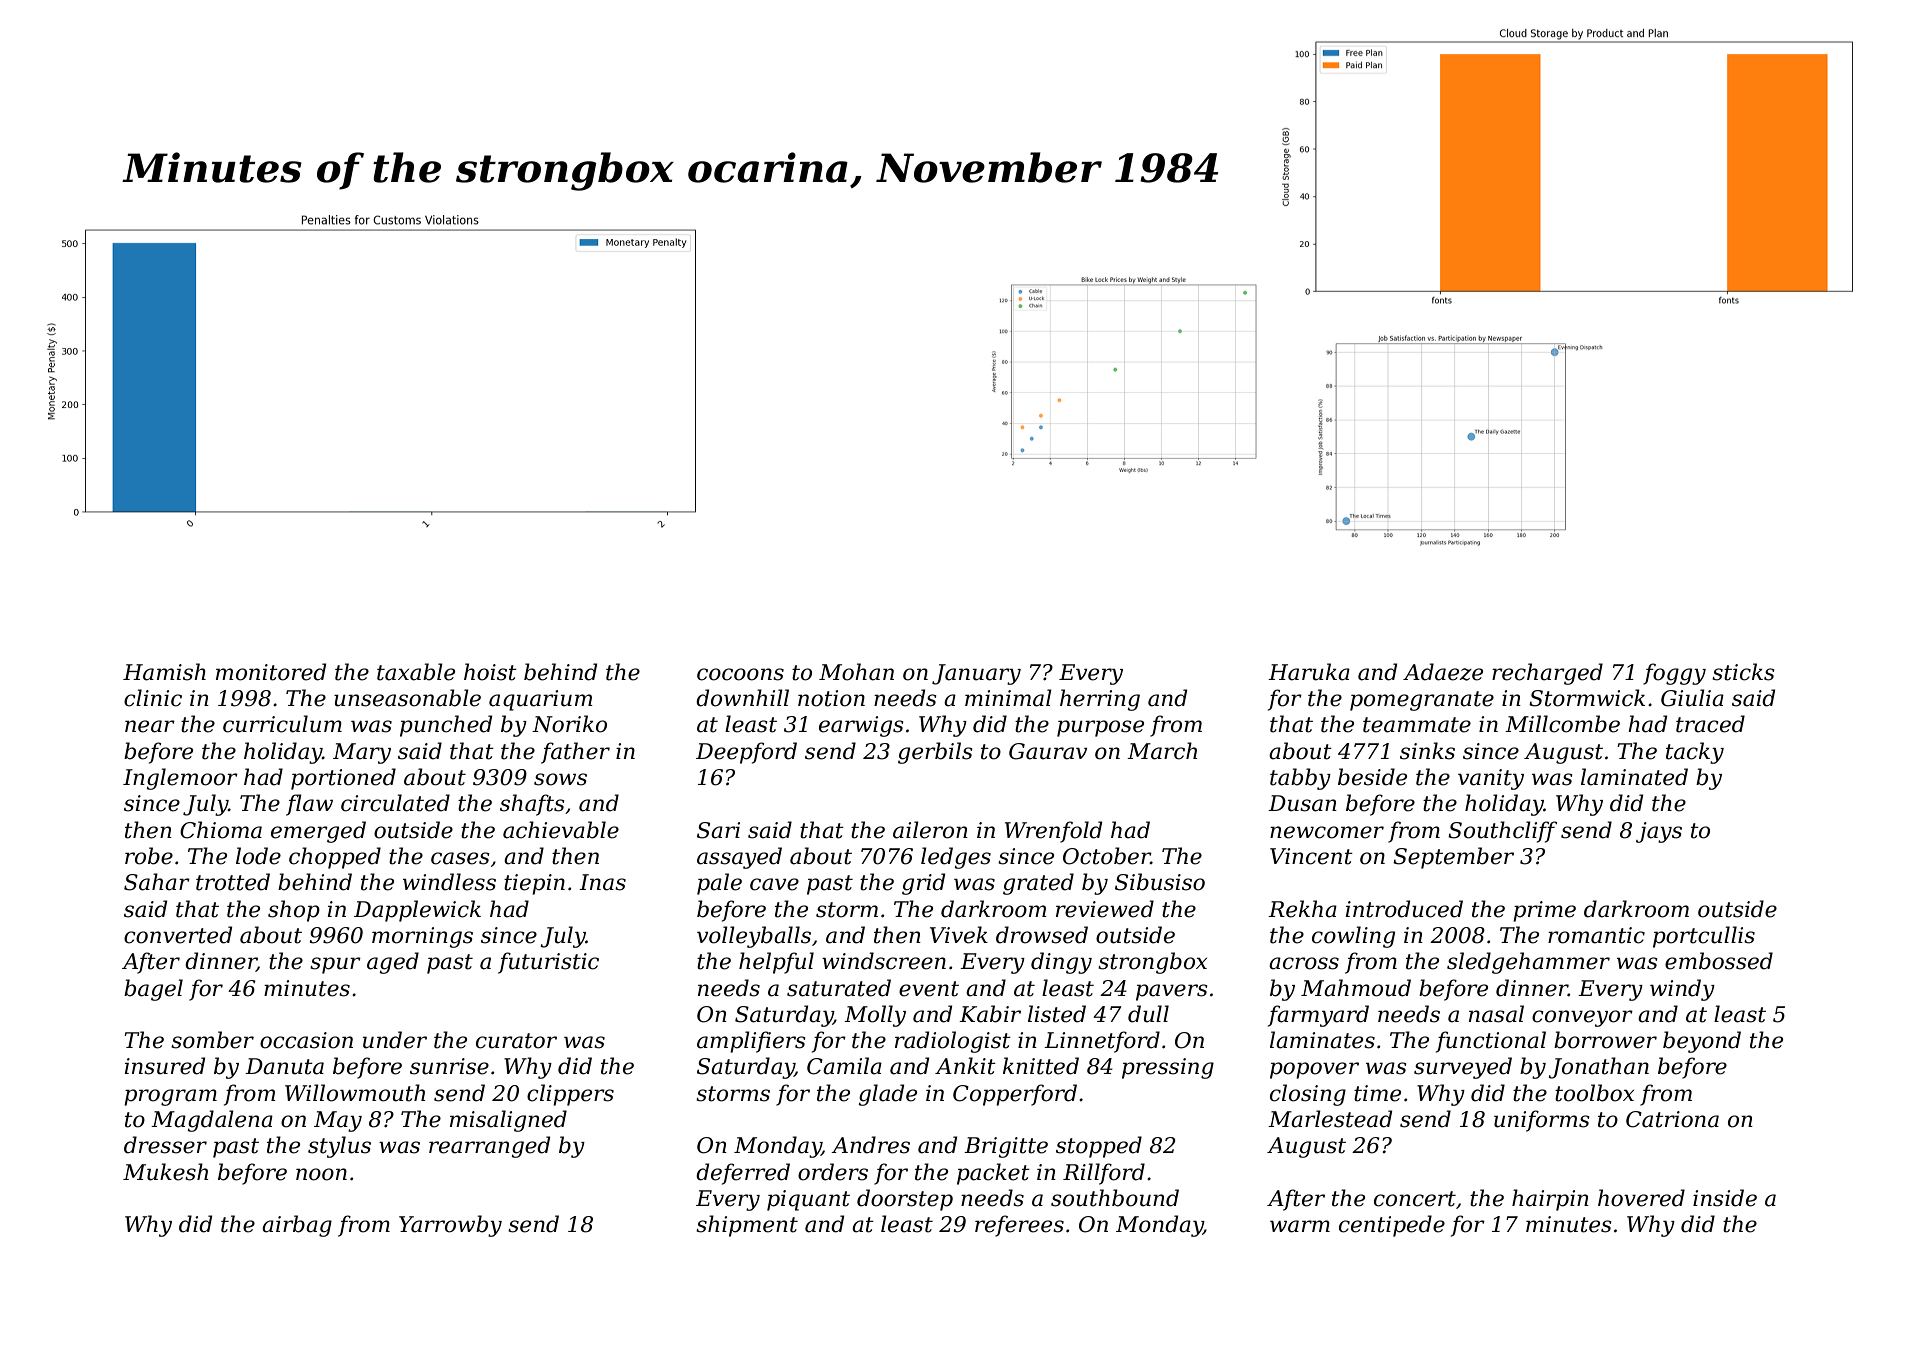 The image size is (1912, 1352). Describe the element at coordinates (516, 1041) in the screenshot. I see `curator` at that location.
